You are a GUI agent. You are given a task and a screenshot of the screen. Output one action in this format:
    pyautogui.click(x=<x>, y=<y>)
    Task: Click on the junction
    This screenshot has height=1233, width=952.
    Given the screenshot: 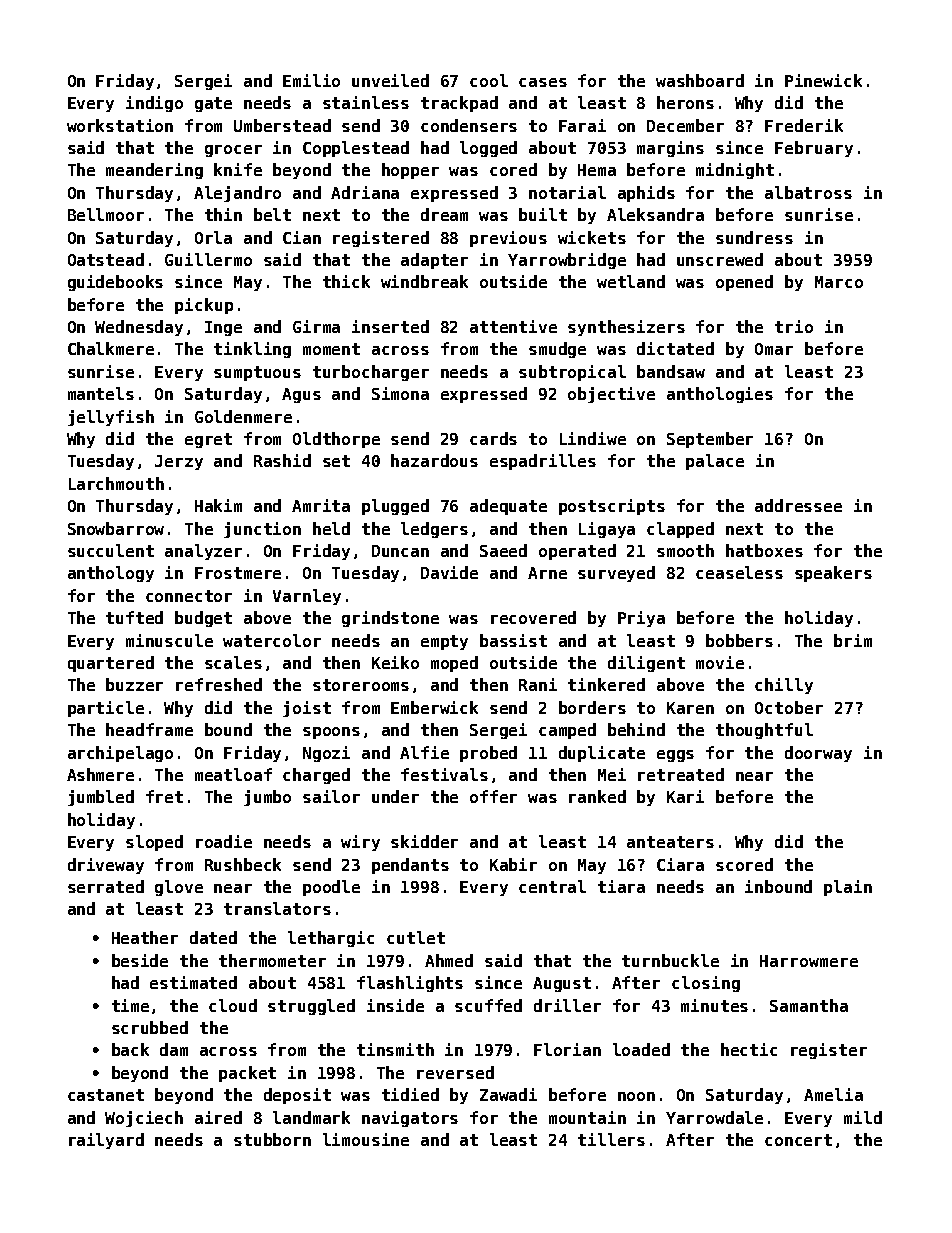 What is the action you would take?
    pyautogui.click(x=262, y=530)
